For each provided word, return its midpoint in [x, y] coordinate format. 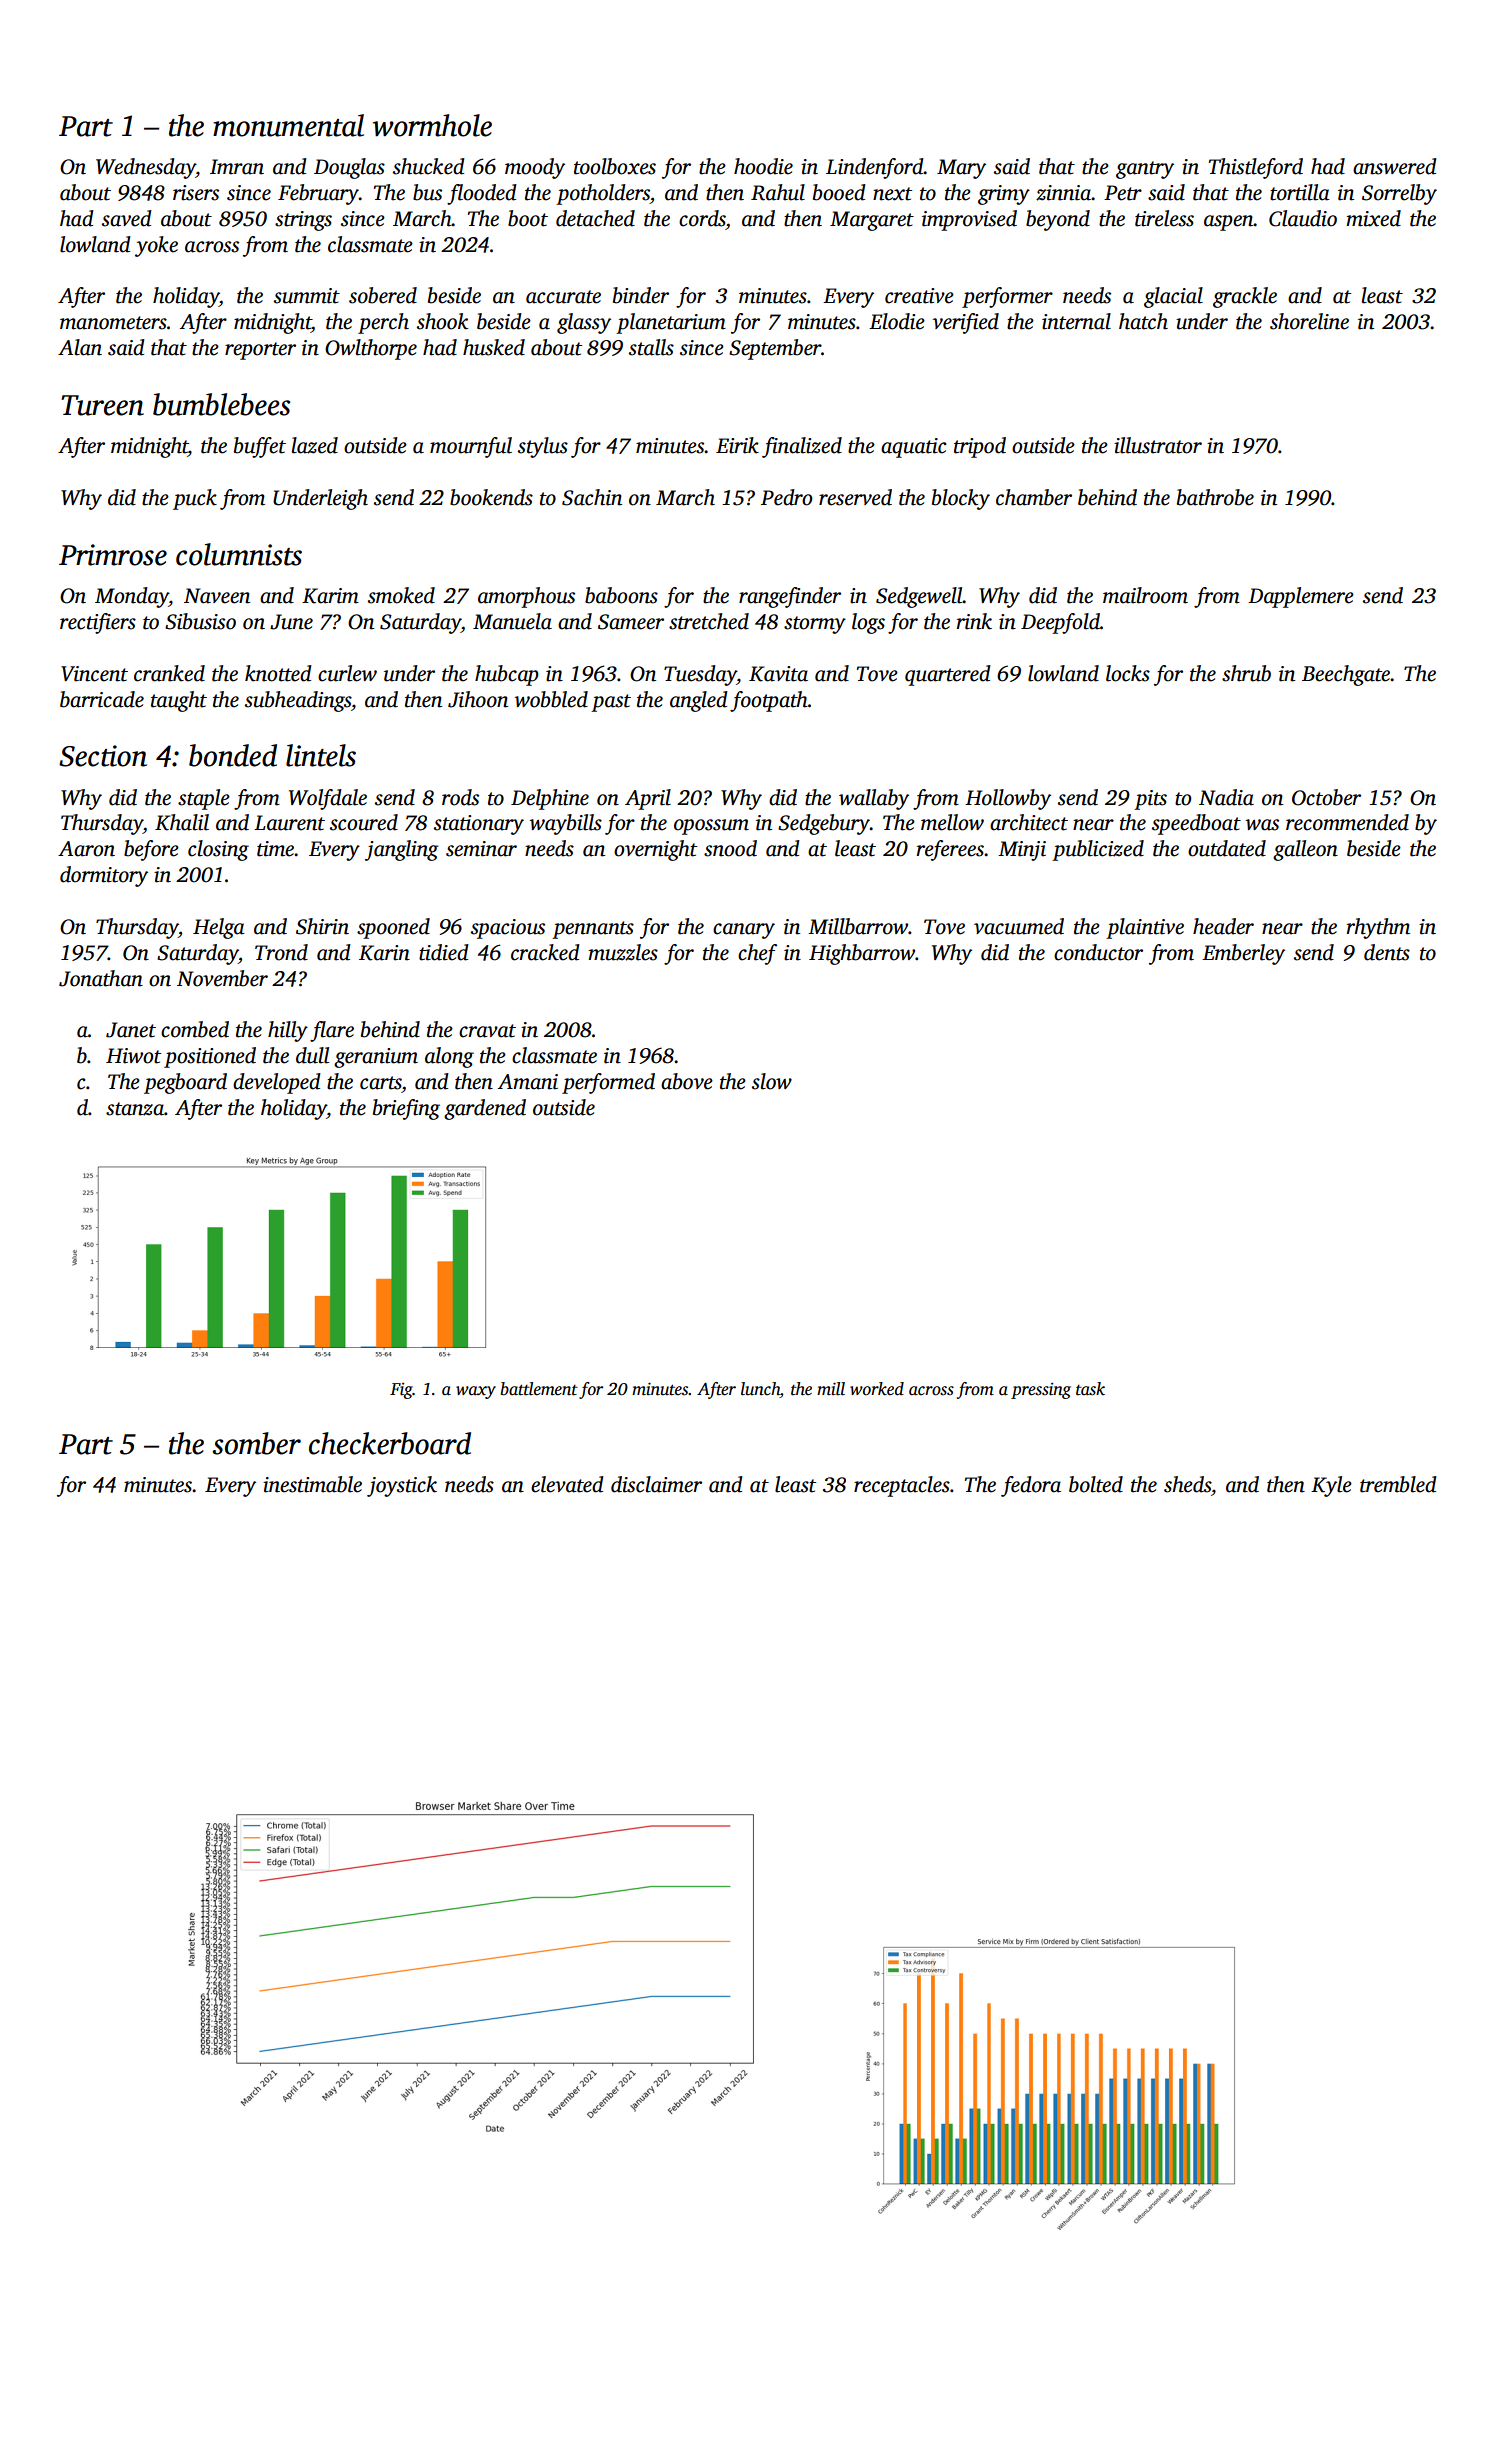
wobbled [551, 699]
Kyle [1331, 1486]
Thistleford [1256, 168]
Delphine [550, 799]
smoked [401, 595]
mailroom [1145, 595]
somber [256, 1443]
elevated [567, 1484]
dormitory [104, 876]
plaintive [1145, 928]
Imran [237, 167]
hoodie [763, 166]
